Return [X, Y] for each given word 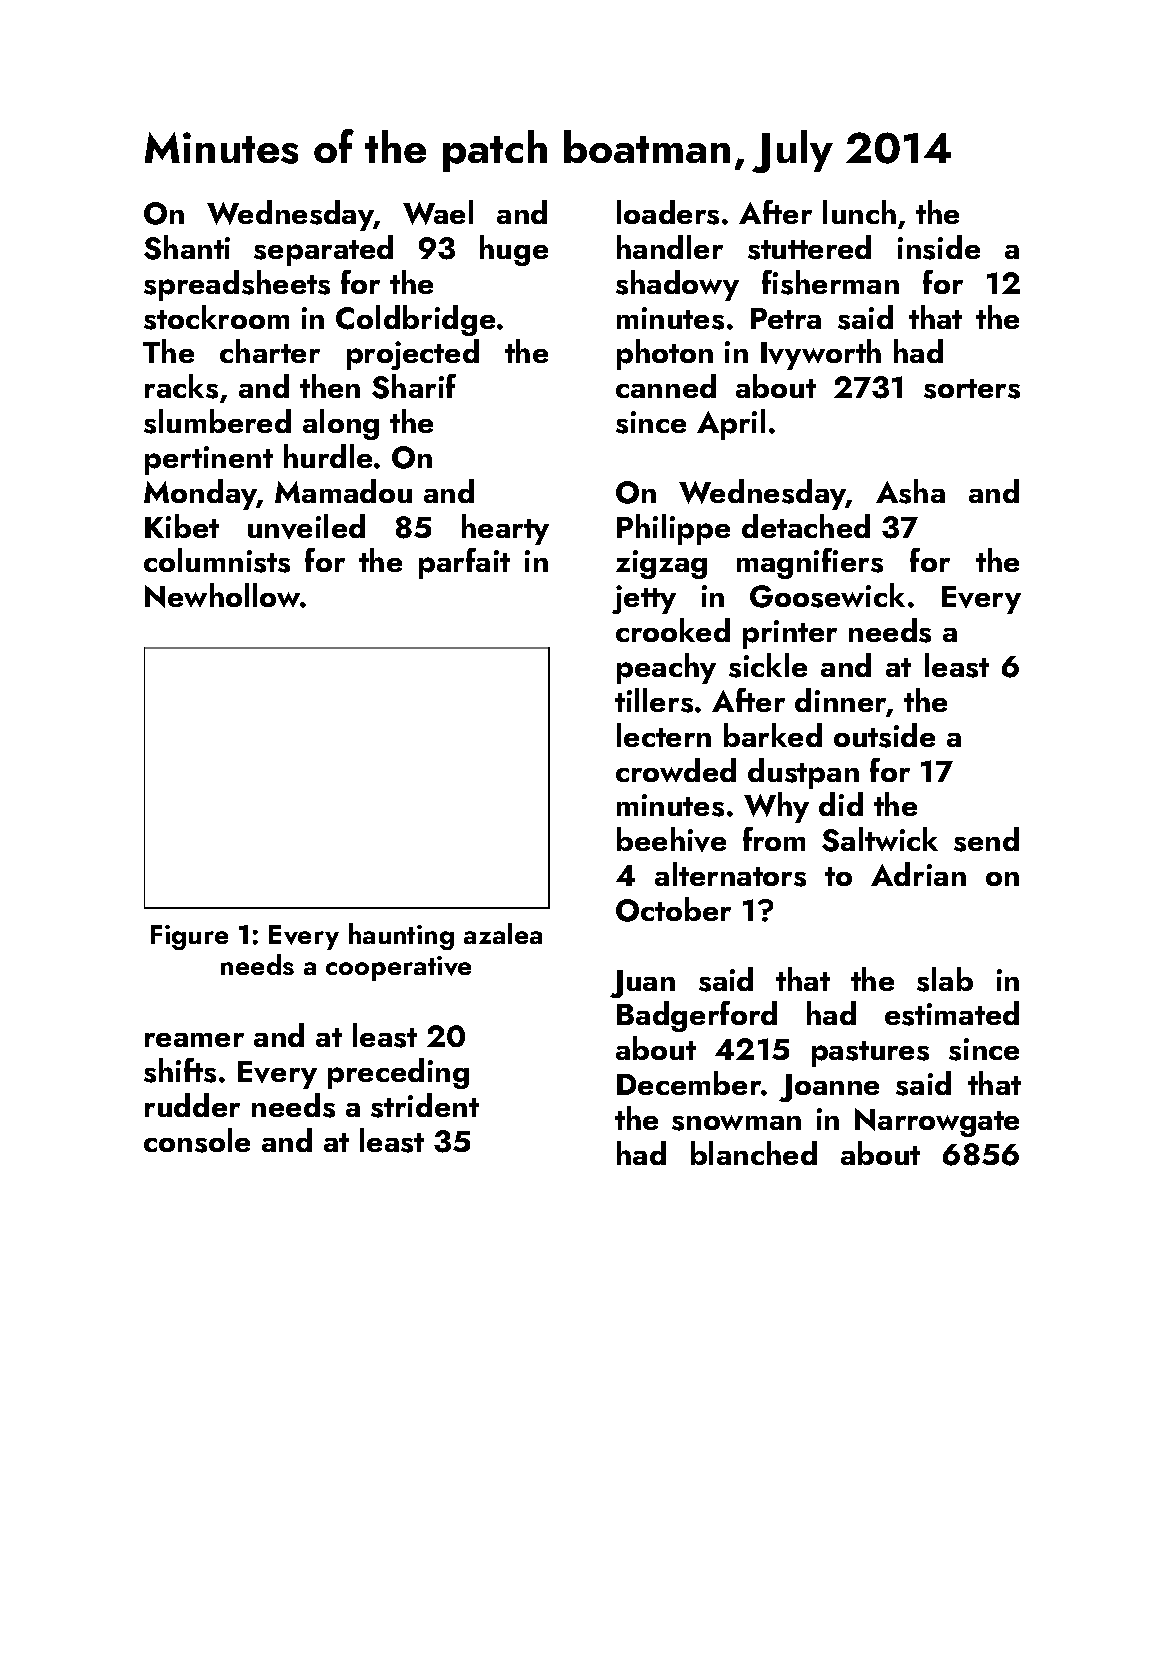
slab [945, 979]
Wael [438, 212]
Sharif [414, 386]
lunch [859, 212]
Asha [910, 491]
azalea [503, 933]
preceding [398, 1073]
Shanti [187, 247]
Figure [189, 937]
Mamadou [343, 491]
